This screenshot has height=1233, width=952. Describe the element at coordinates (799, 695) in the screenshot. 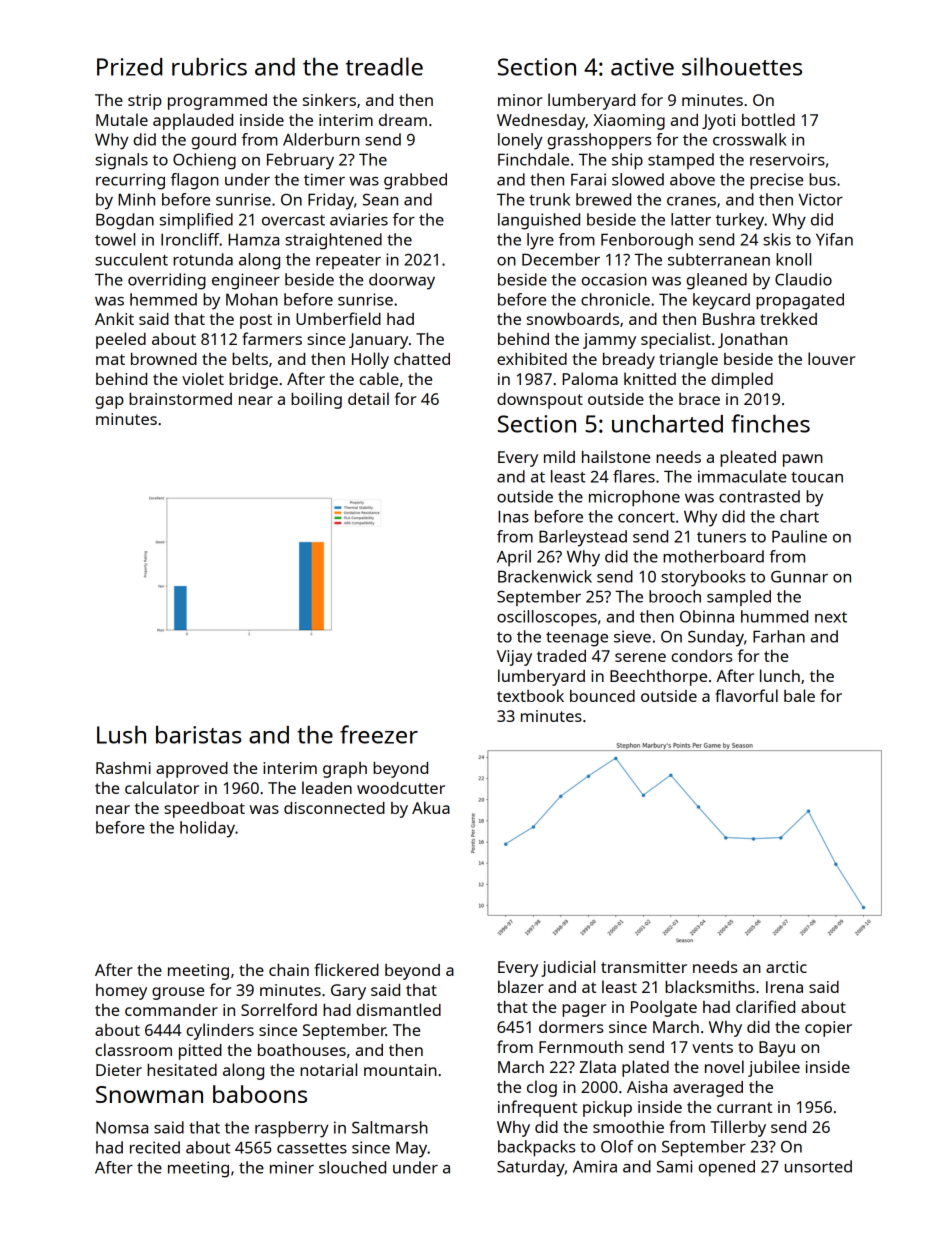

I see `bale` at that location.
